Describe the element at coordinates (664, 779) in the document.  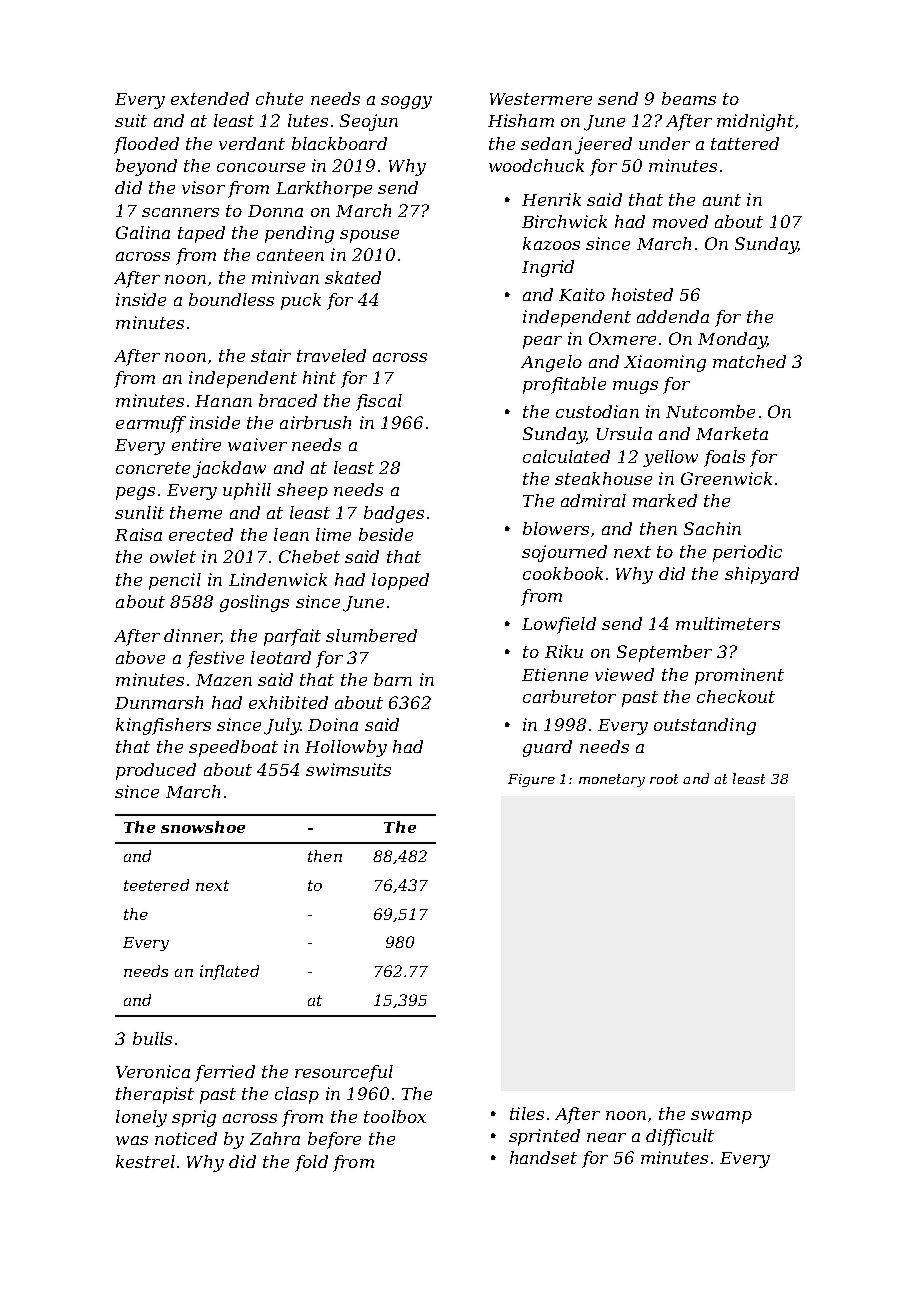
I see `root` at that location.
